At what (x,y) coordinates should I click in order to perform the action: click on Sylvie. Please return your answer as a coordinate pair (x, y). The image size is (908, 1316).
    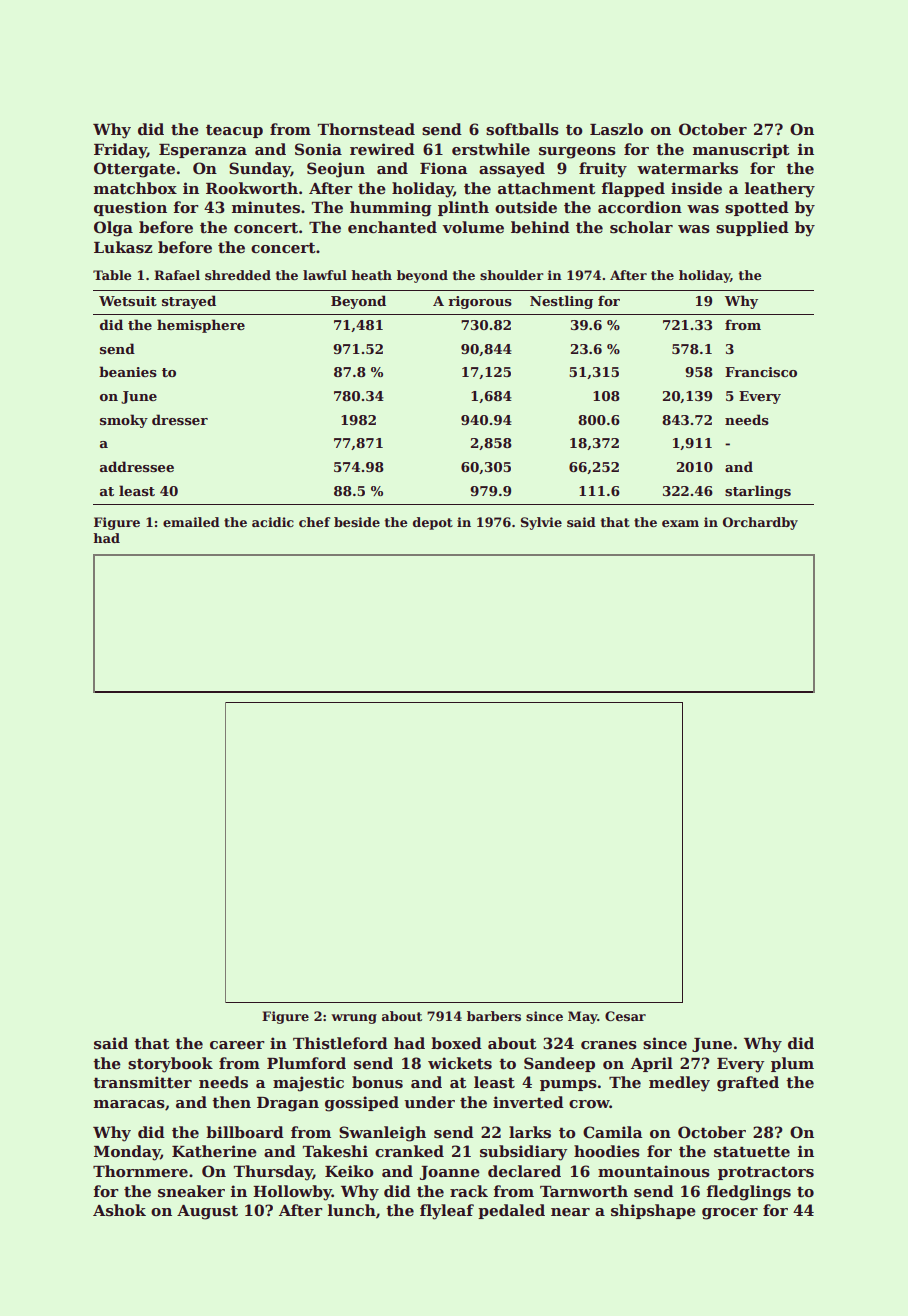
    Looking at the image, I should click on (541, 523).
